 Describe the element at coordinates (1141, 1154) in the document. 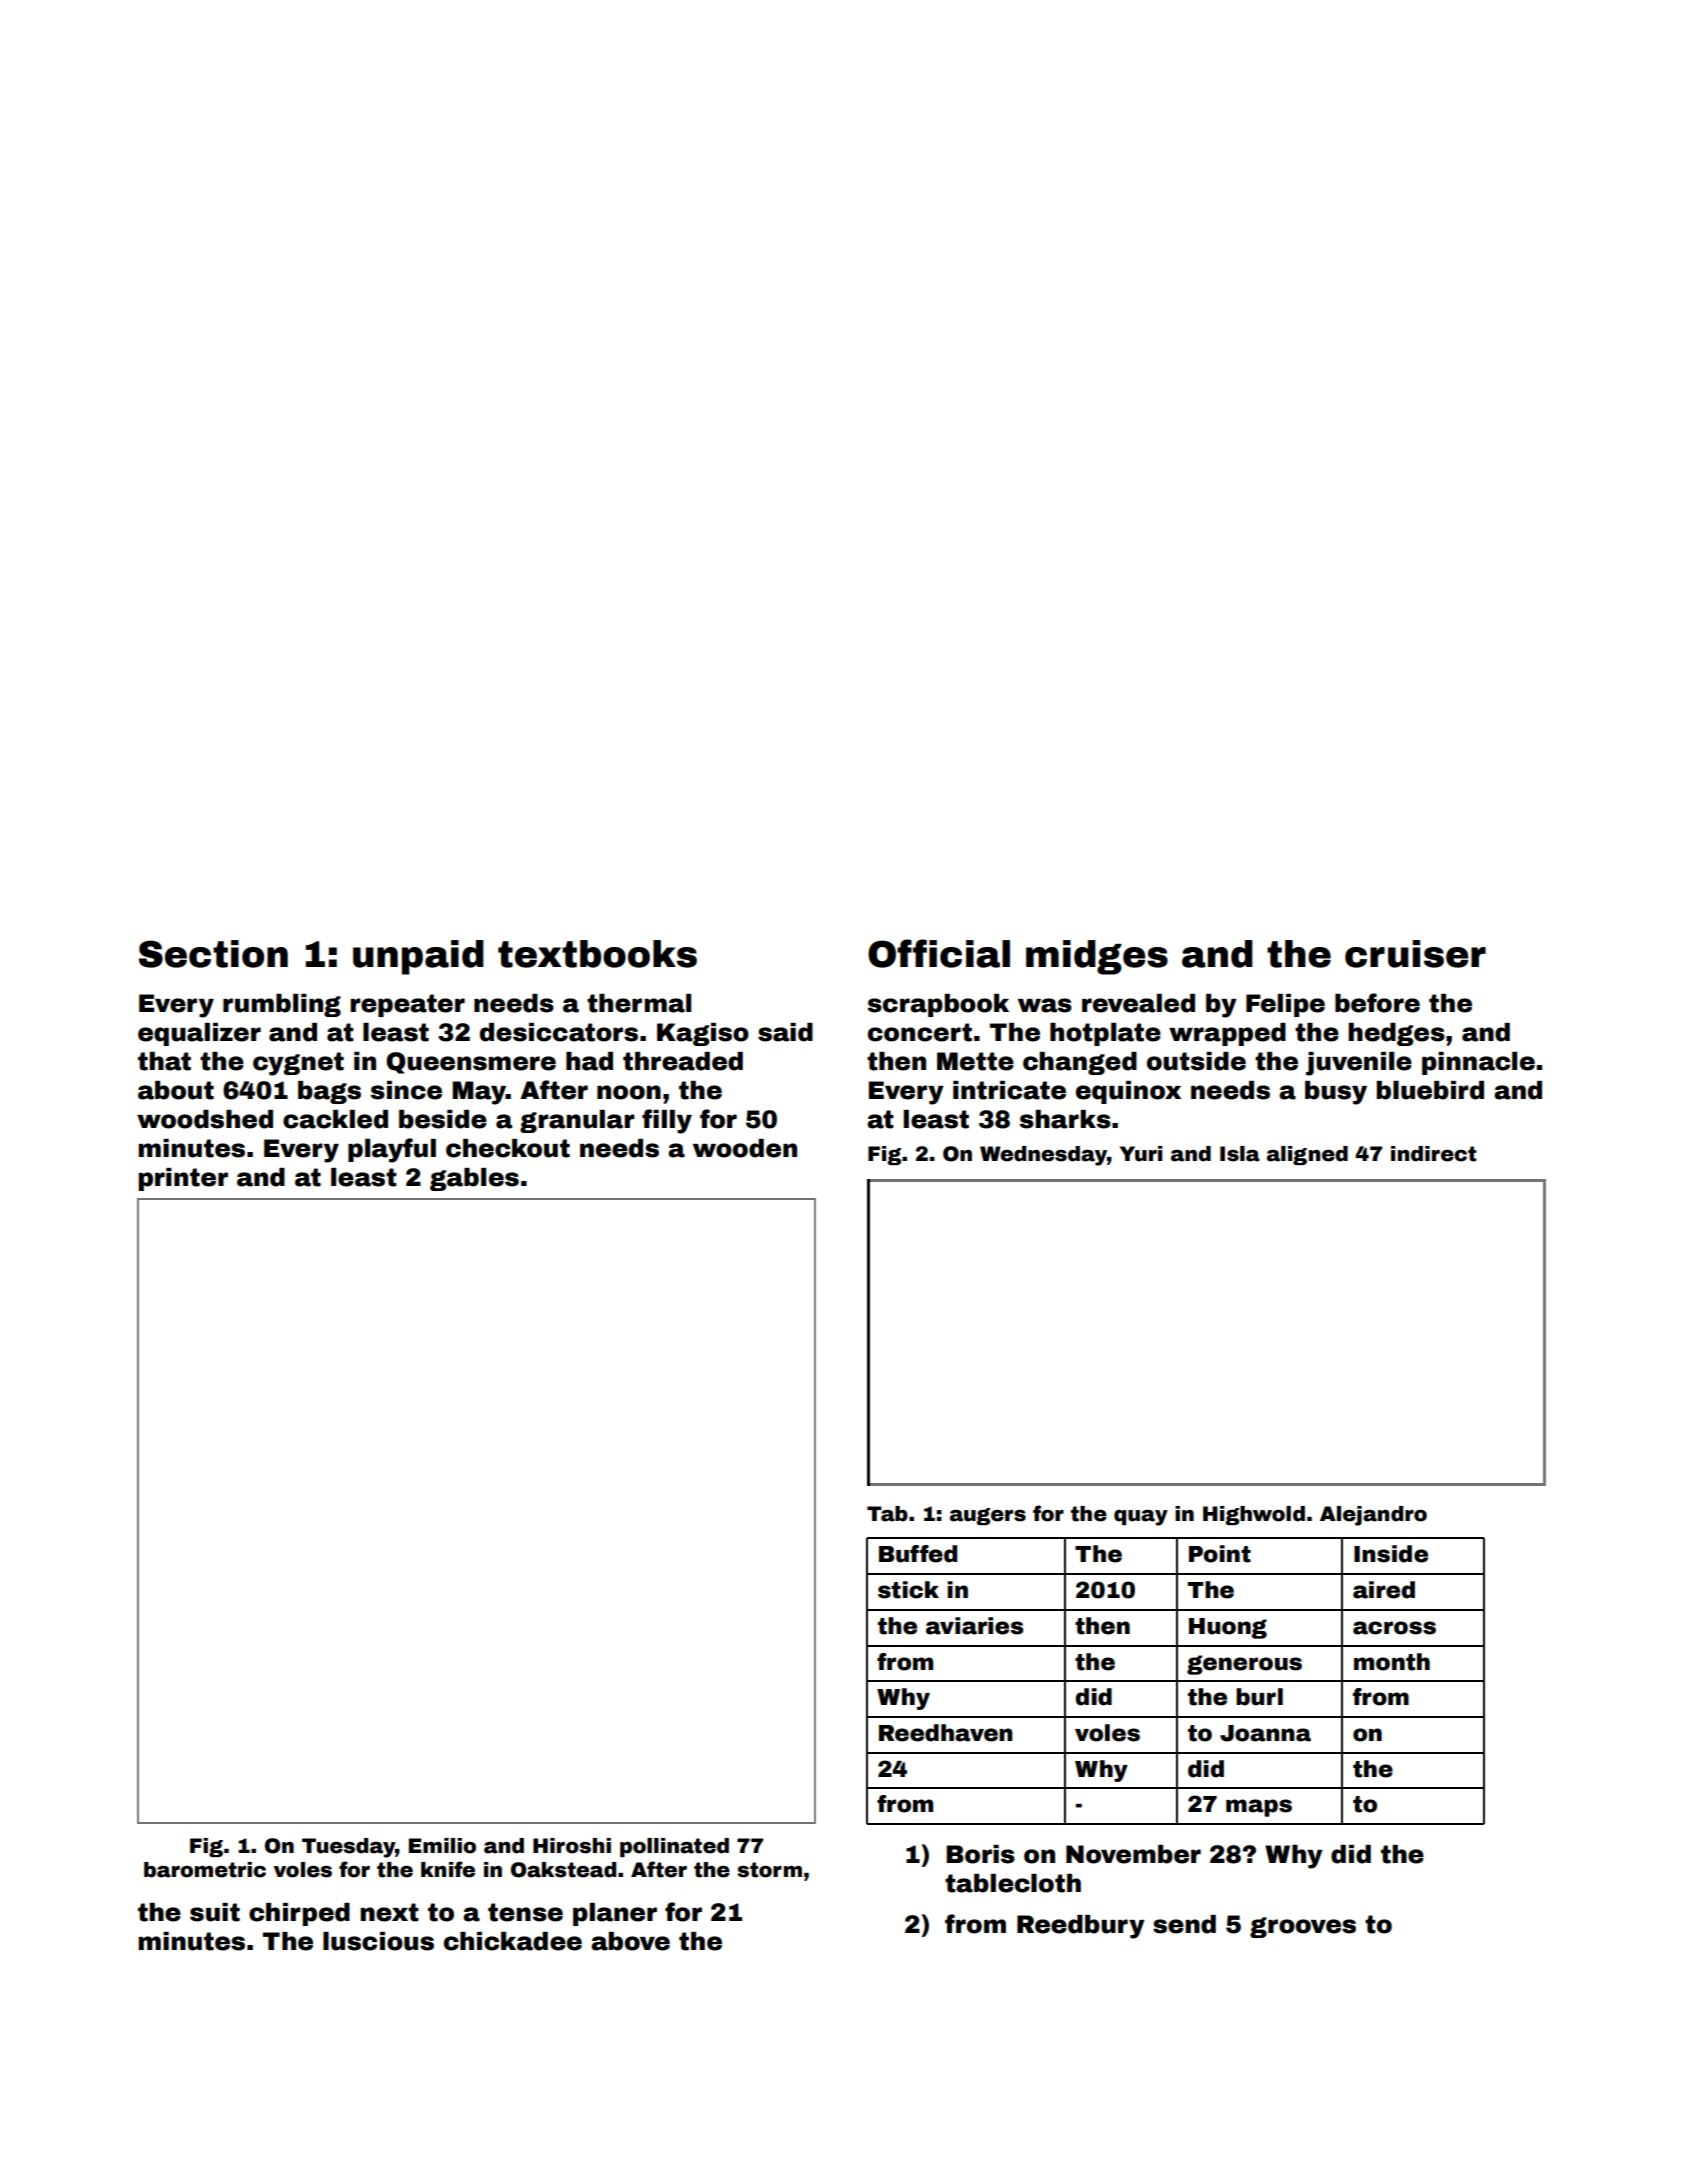

I see `Yuri` at that location.
